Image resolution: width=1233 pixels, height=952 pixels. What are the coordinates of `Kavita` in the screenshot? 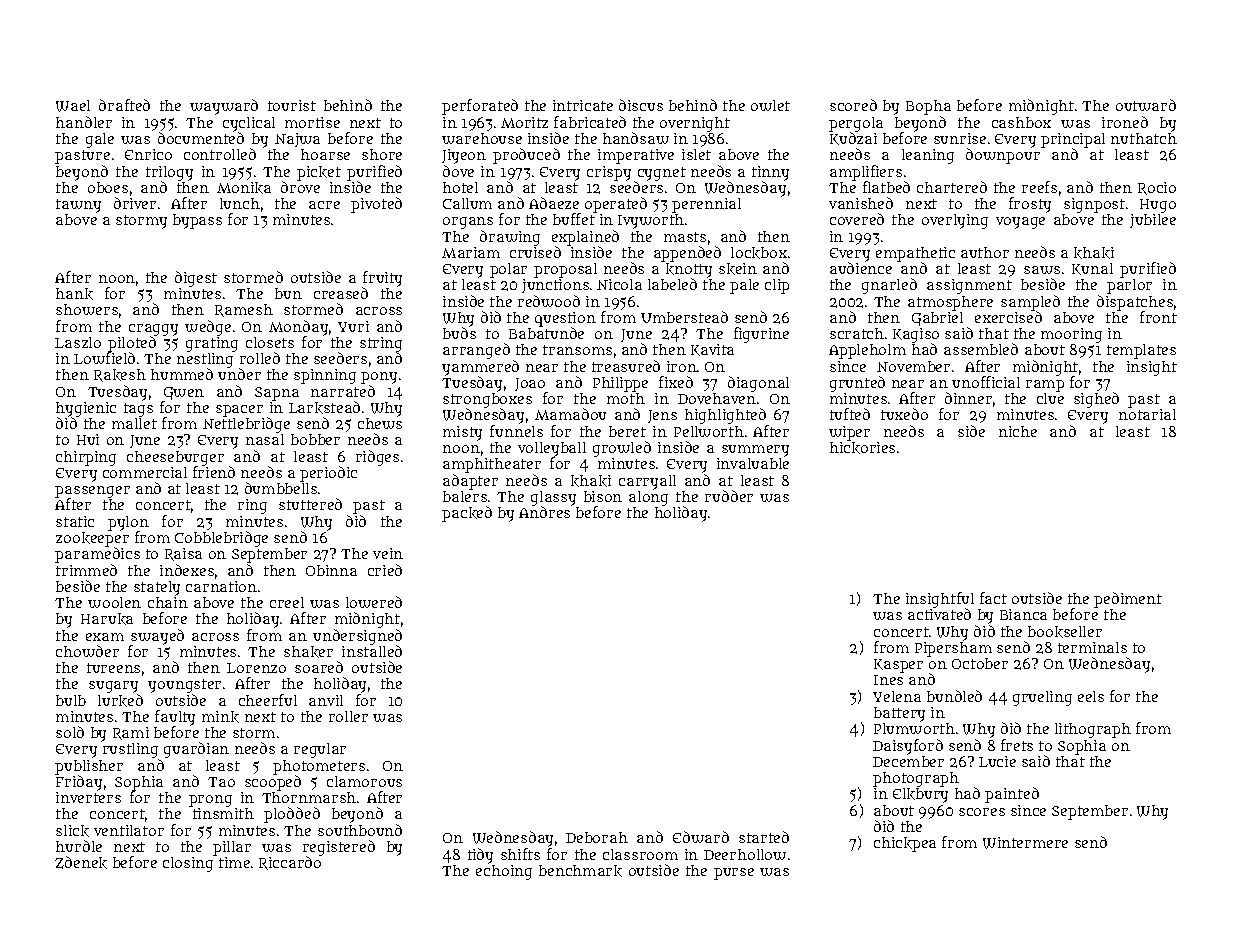 It's located at (712, 350).
